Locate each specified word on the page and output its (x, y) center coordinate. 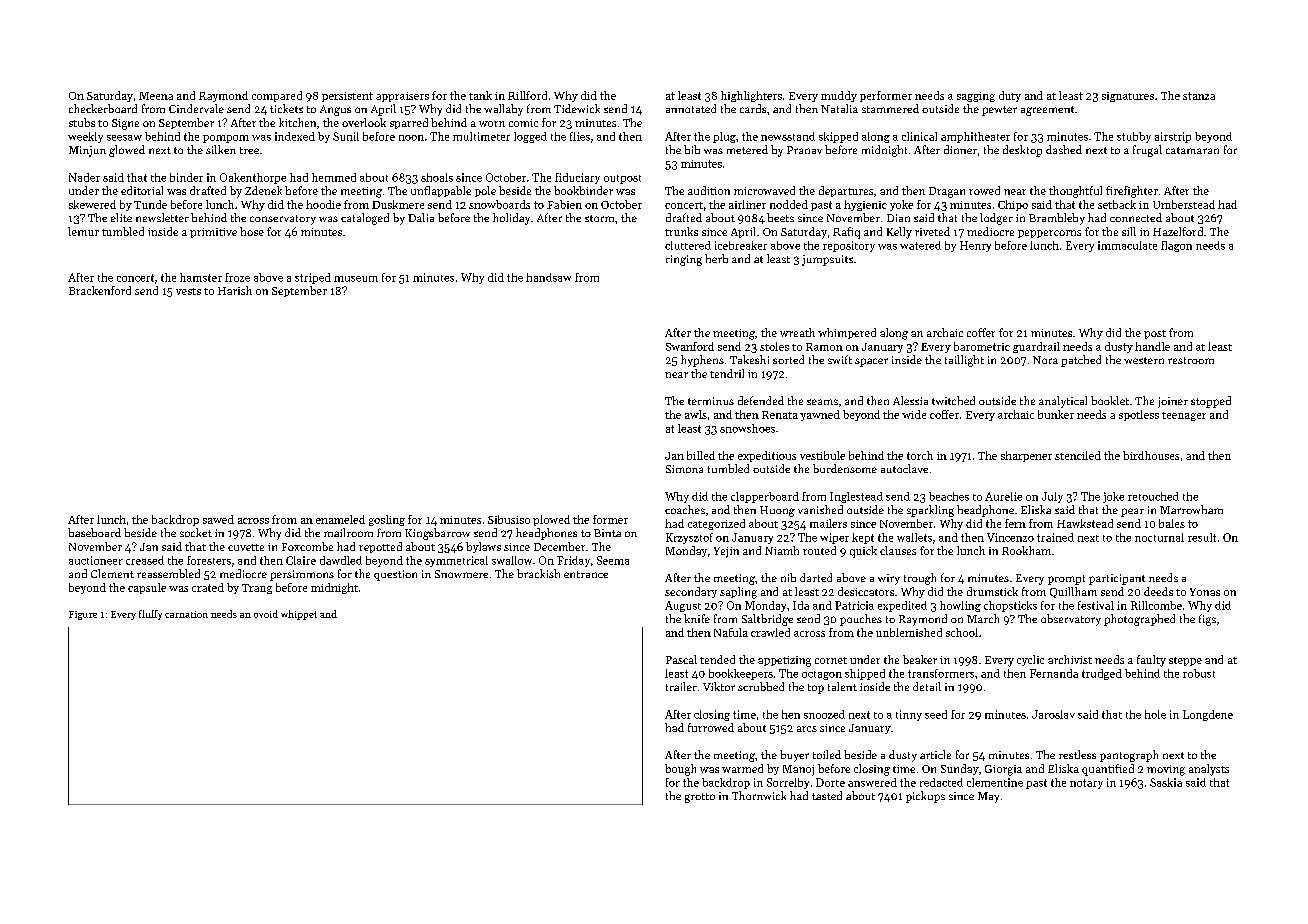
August (683, 606)
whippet (299, 615)
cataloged (365, 219)
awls (696, 414)
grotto (700, 798)
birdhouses (1151, 455)
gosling (387, 520)
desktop (1022, 151)
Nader (84, 177)
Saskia (1166, 782)
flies (580, 136)
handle (1152, 346)
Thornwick (759, 795)
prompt (1066, 580)
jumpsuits (827, 260)
